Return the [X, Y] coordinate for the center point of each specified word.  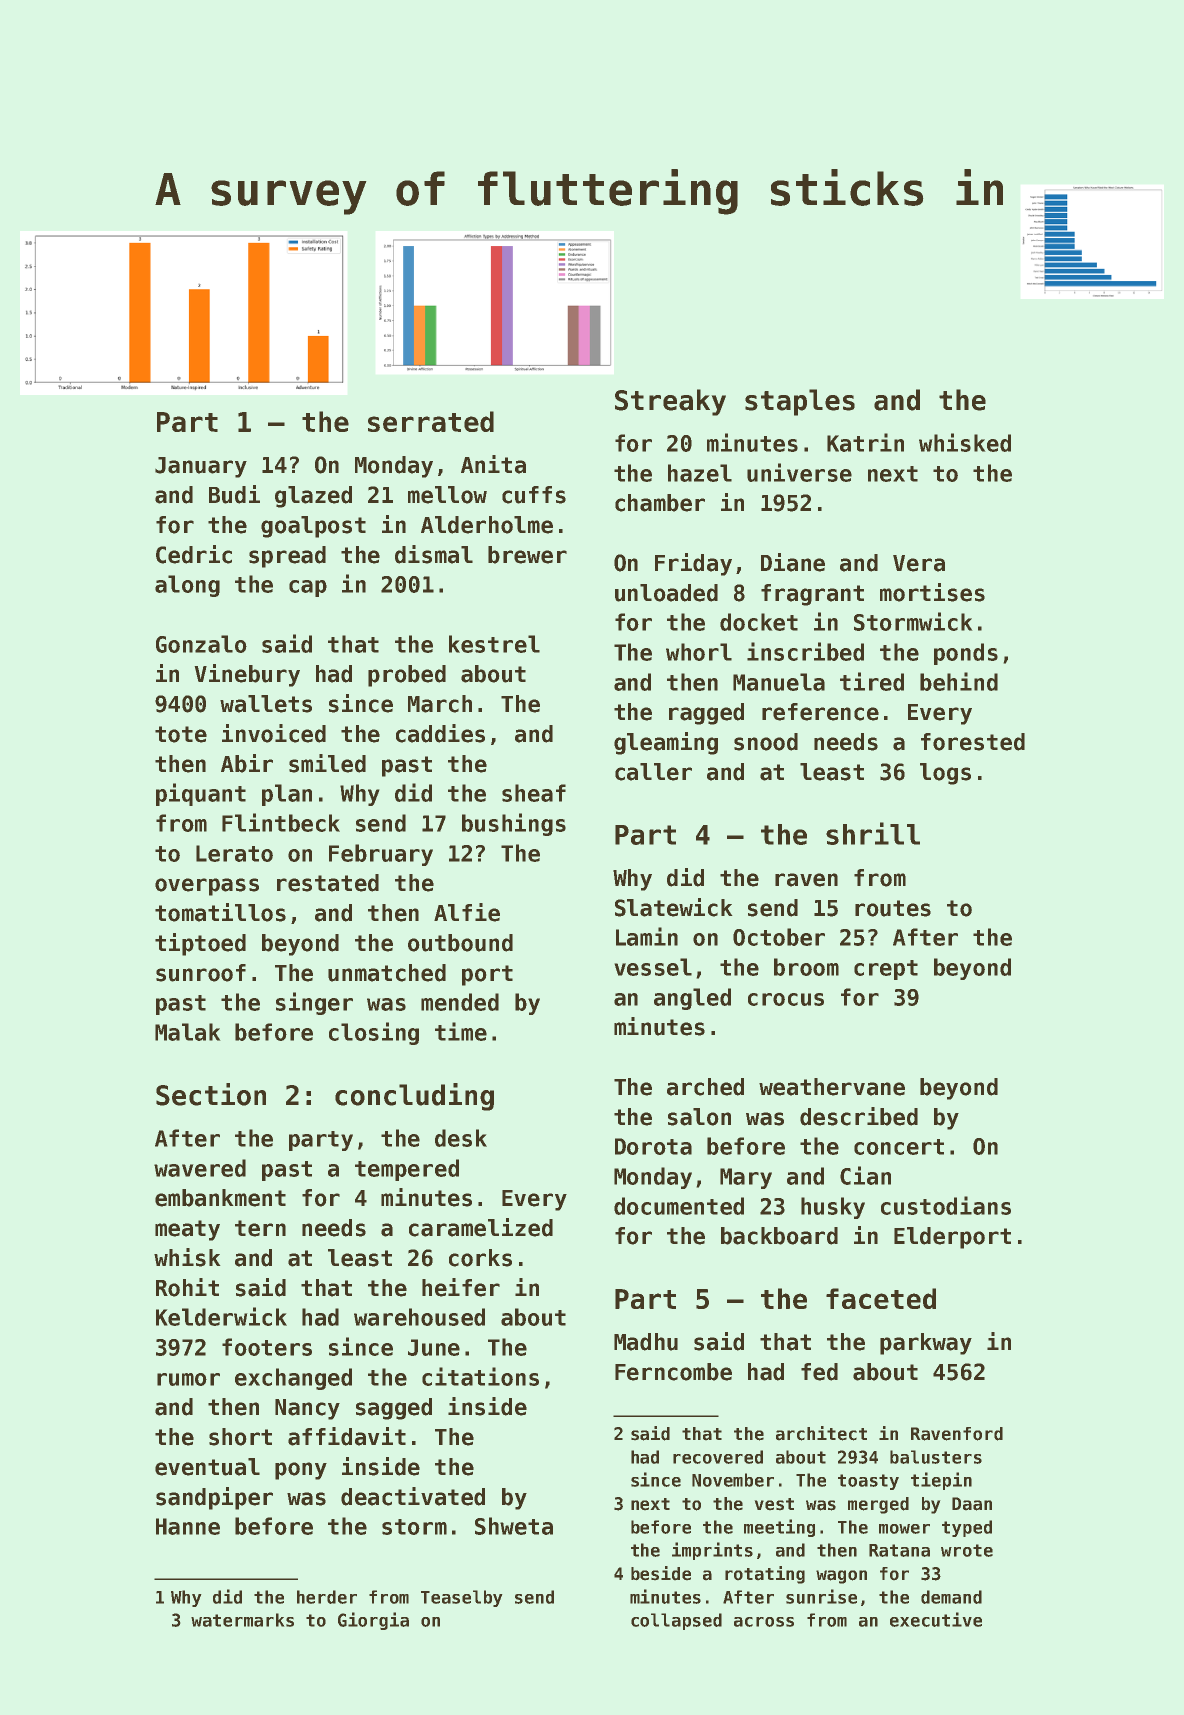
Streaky [670, 402]
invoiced [274, 733]
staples [800, 402]
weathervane [832, 1087]
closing [374, 1033]
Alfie [467, 912]
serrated [431, 421]
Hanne [188, 1526]
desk [461, 1138]
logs [945, 774]
